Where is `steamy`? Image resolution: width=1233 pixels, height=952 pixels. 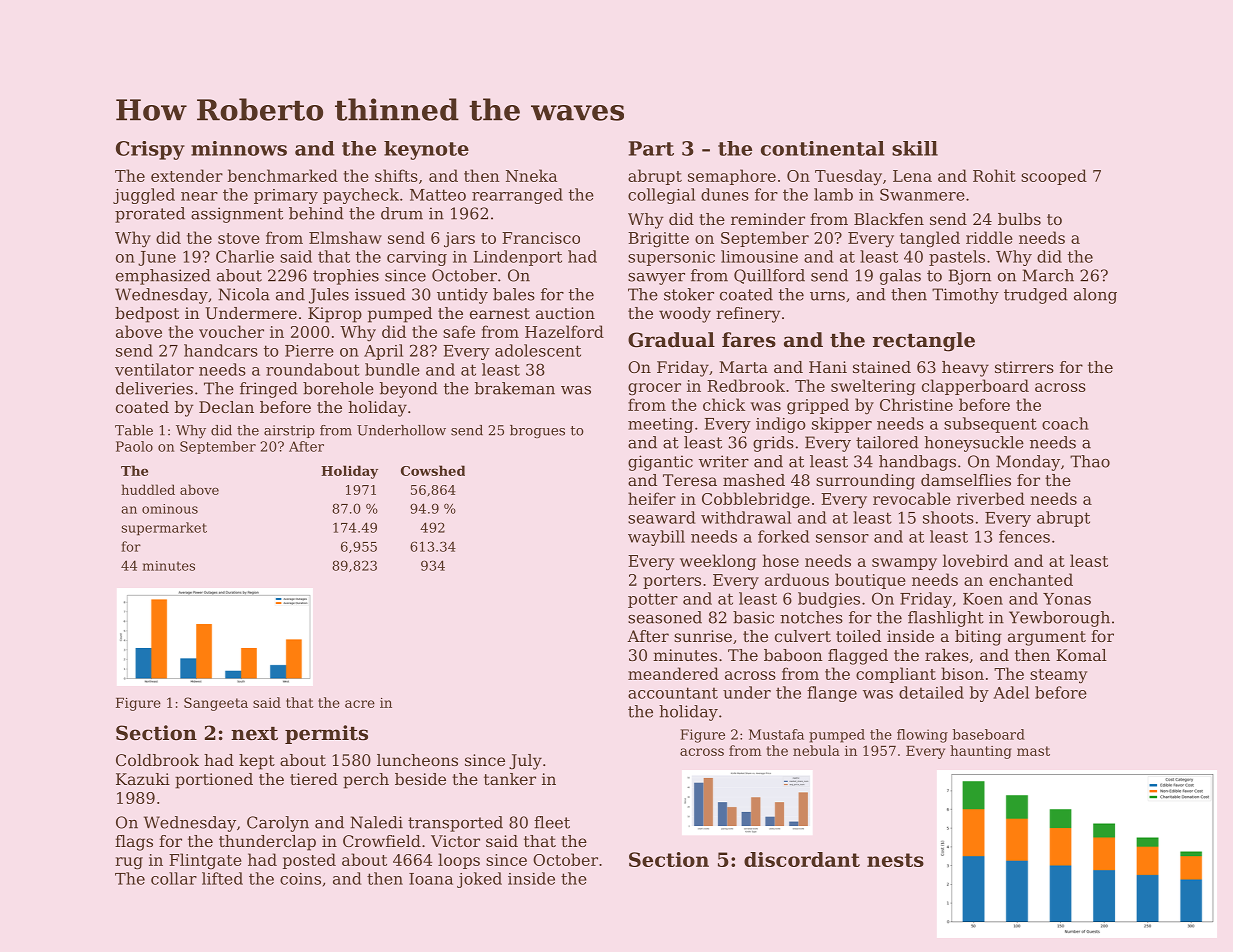 steamy is located at coordinates (1058, 676).
